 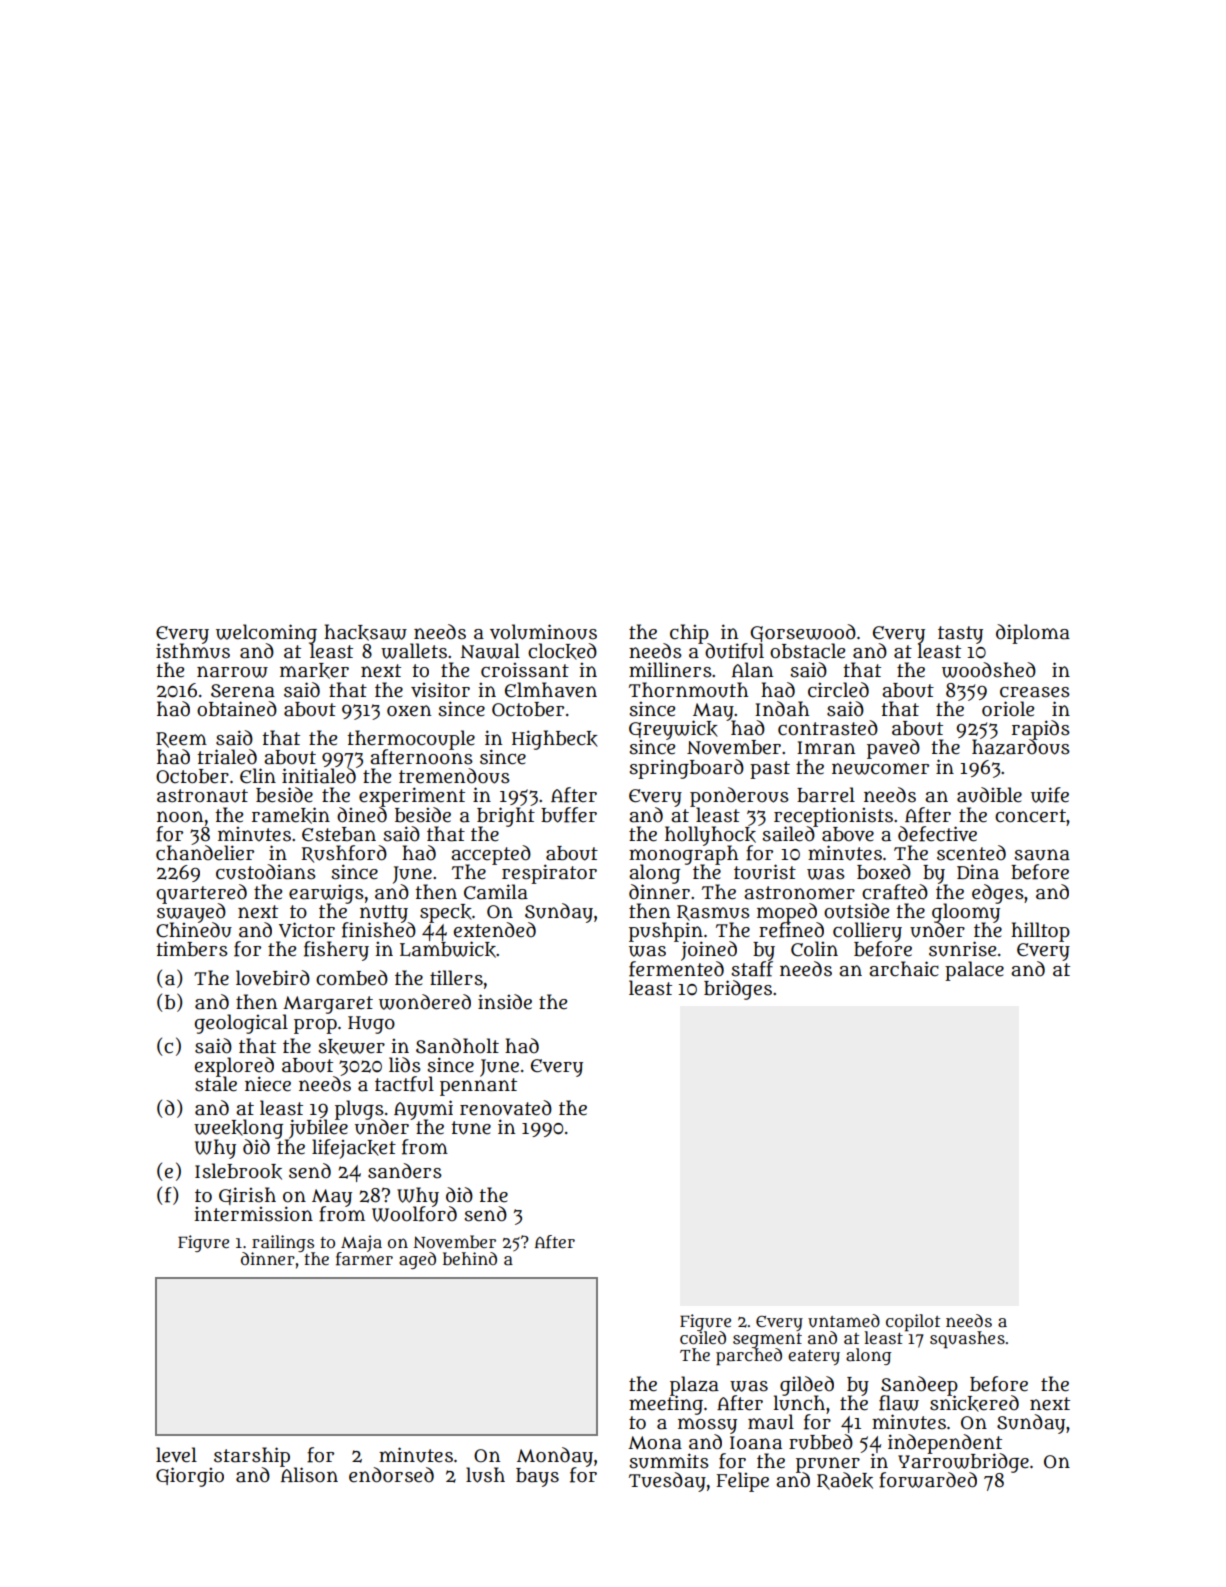 I want to click on fermented, so click(x=676, y=969).
